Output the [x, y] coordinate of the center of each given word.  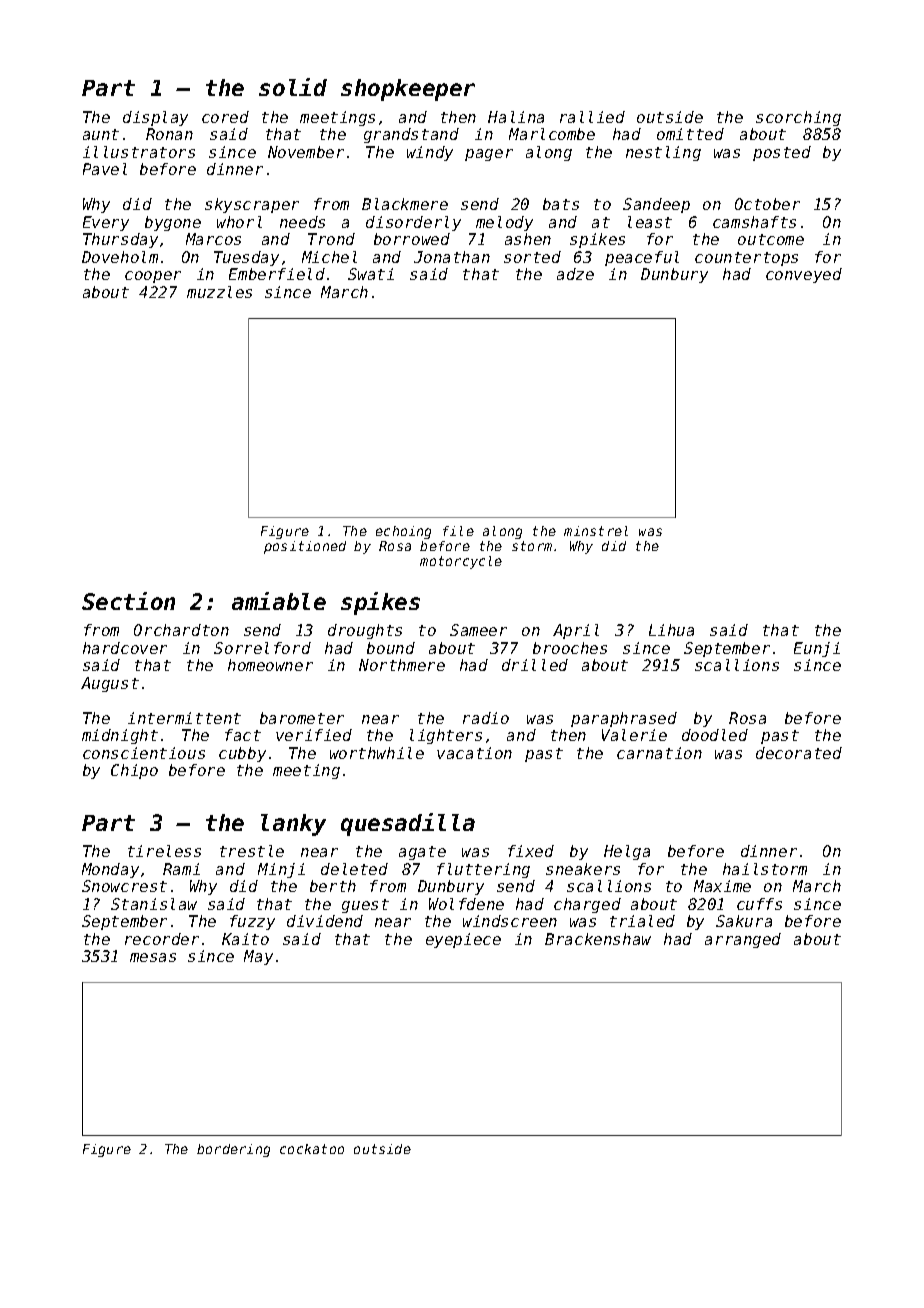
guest [365, 906]
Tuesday [246, 258]
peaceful [642, 258]
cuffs [759, 904]
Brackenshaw [598, 939]
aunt [101, 134]
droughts [365, 631]
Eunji [817, 649]
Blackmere [405, 204]
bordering [233, 1150]
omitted [690, 134]
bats [561, 204]
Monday [110, 870]
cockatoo [312, 1149]
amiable [279, 601]
